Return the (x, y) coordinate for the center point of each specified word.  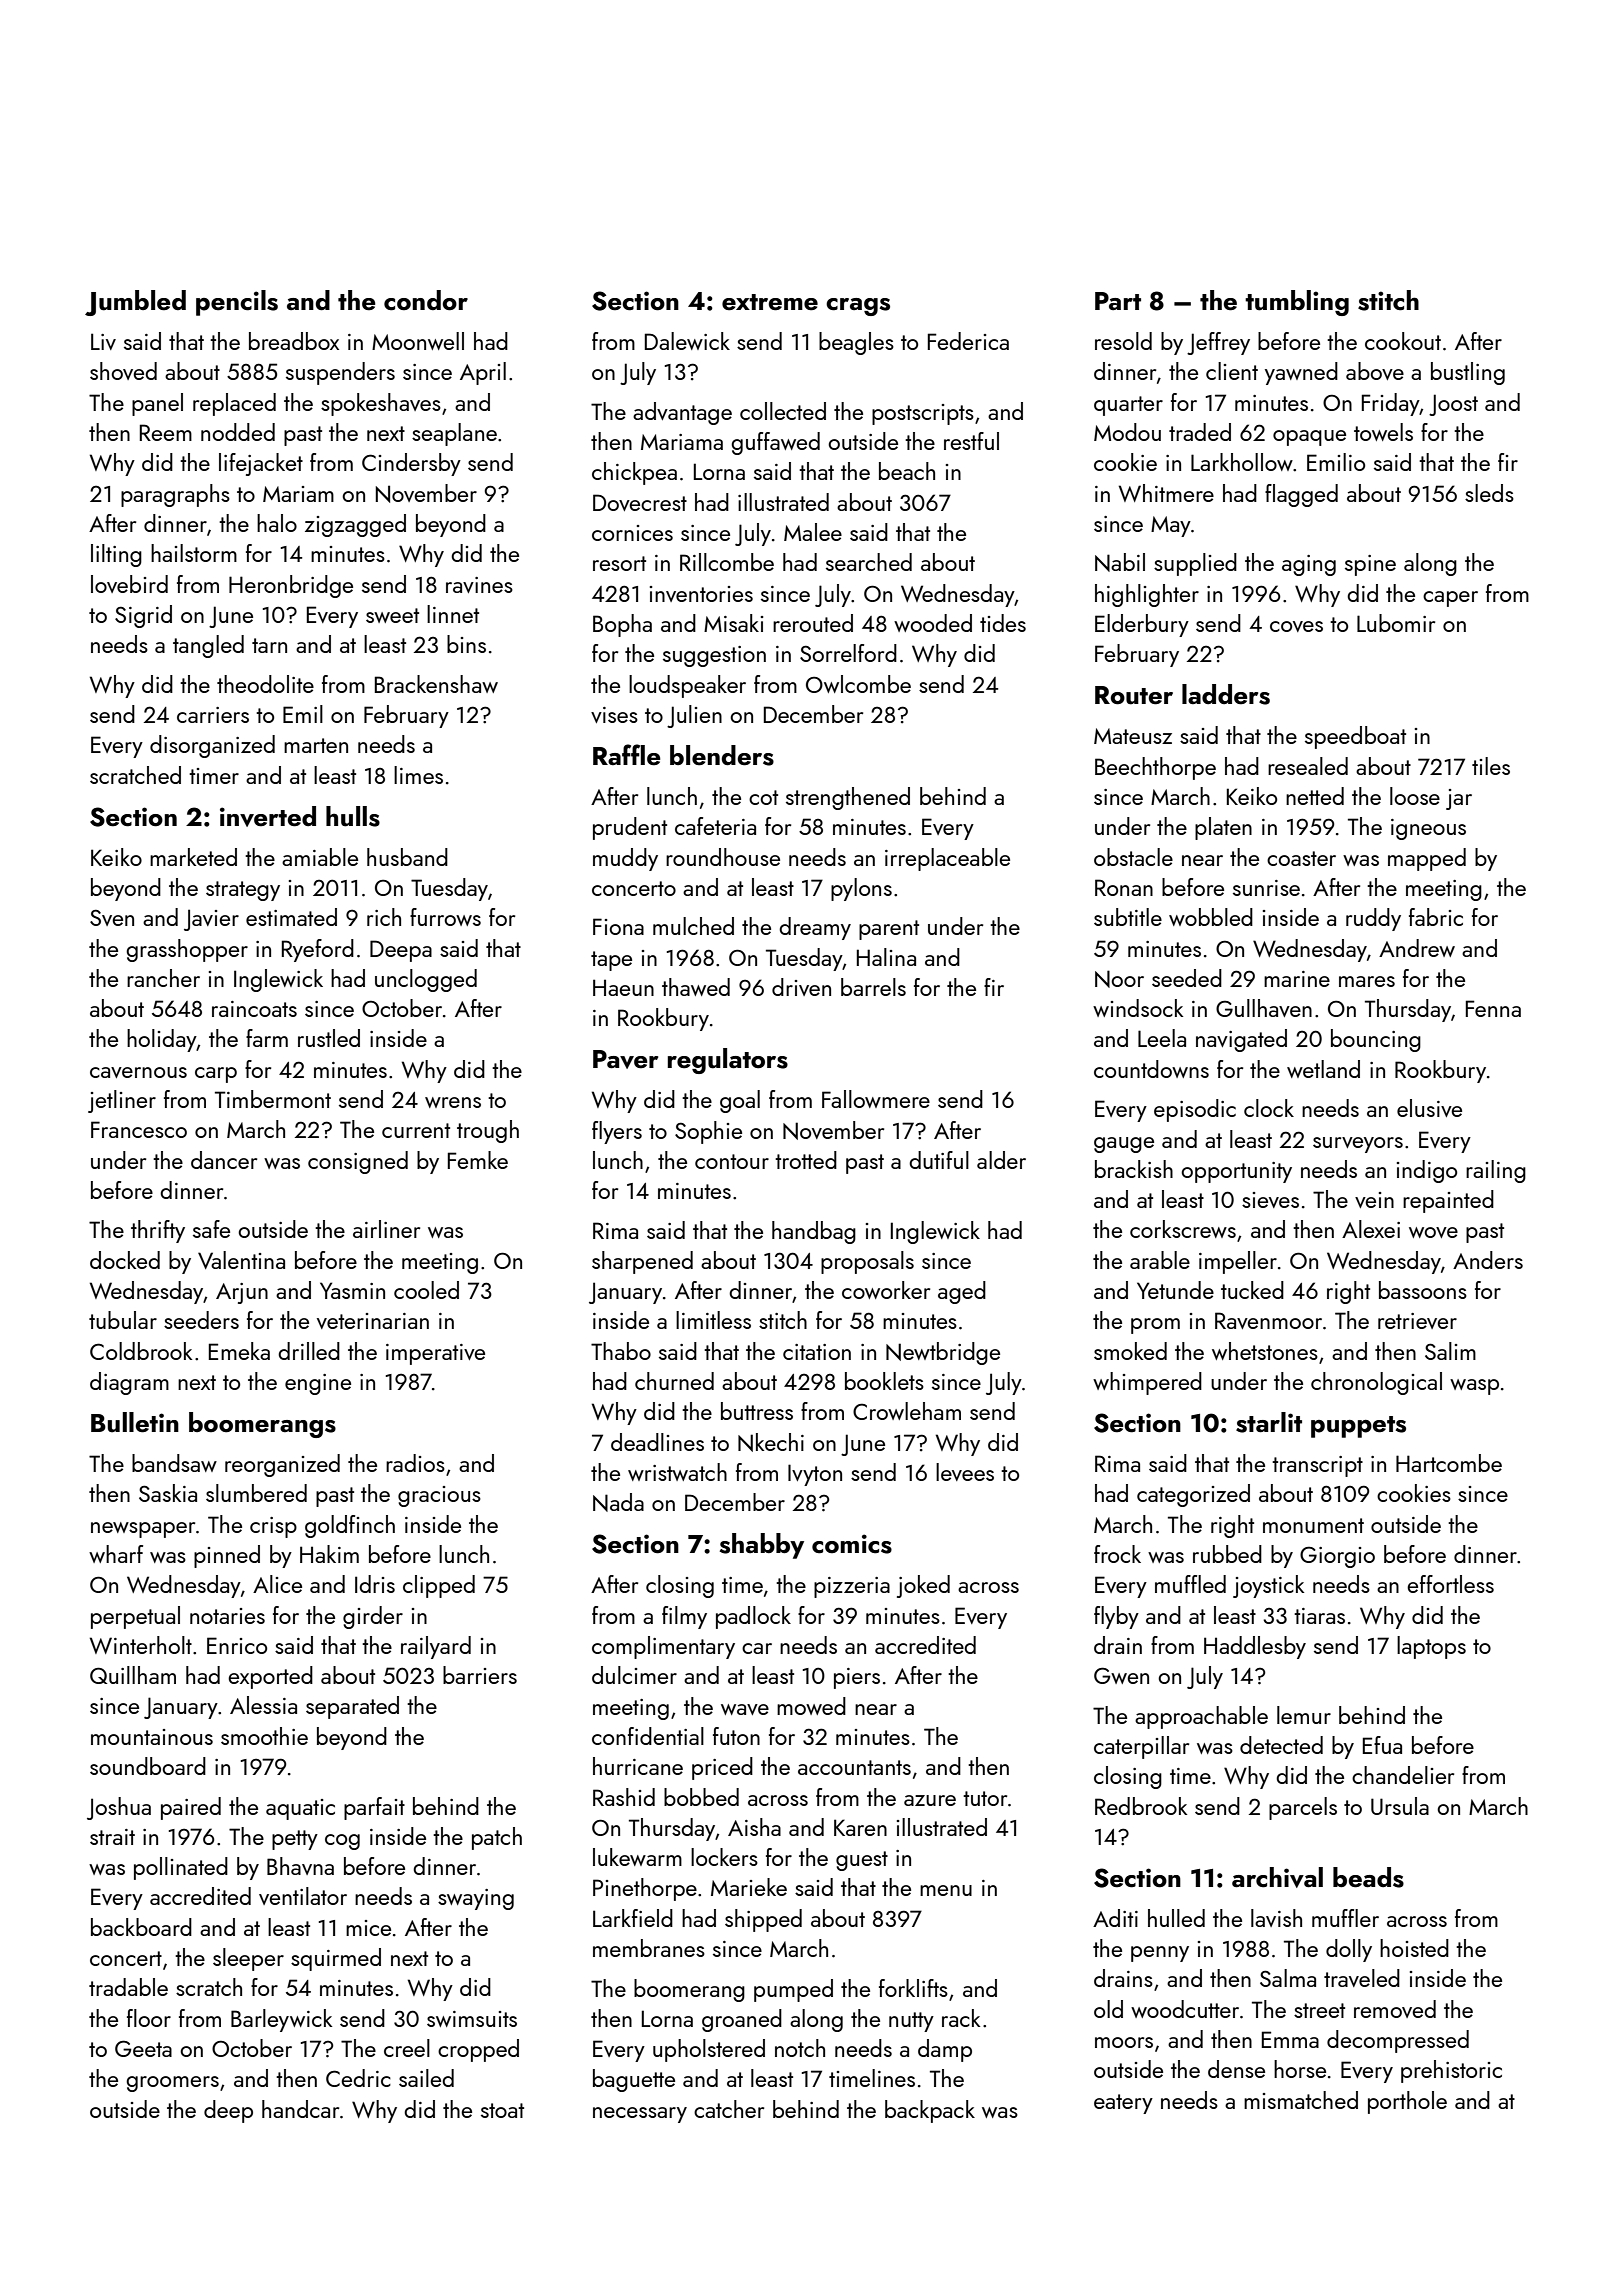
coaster (1301, 858)
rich (384, 917)
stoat (502, 2110)
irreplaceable (947, 859)
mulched (693, 926)
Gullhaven (1264, 1008)
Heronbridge (291, 586)
